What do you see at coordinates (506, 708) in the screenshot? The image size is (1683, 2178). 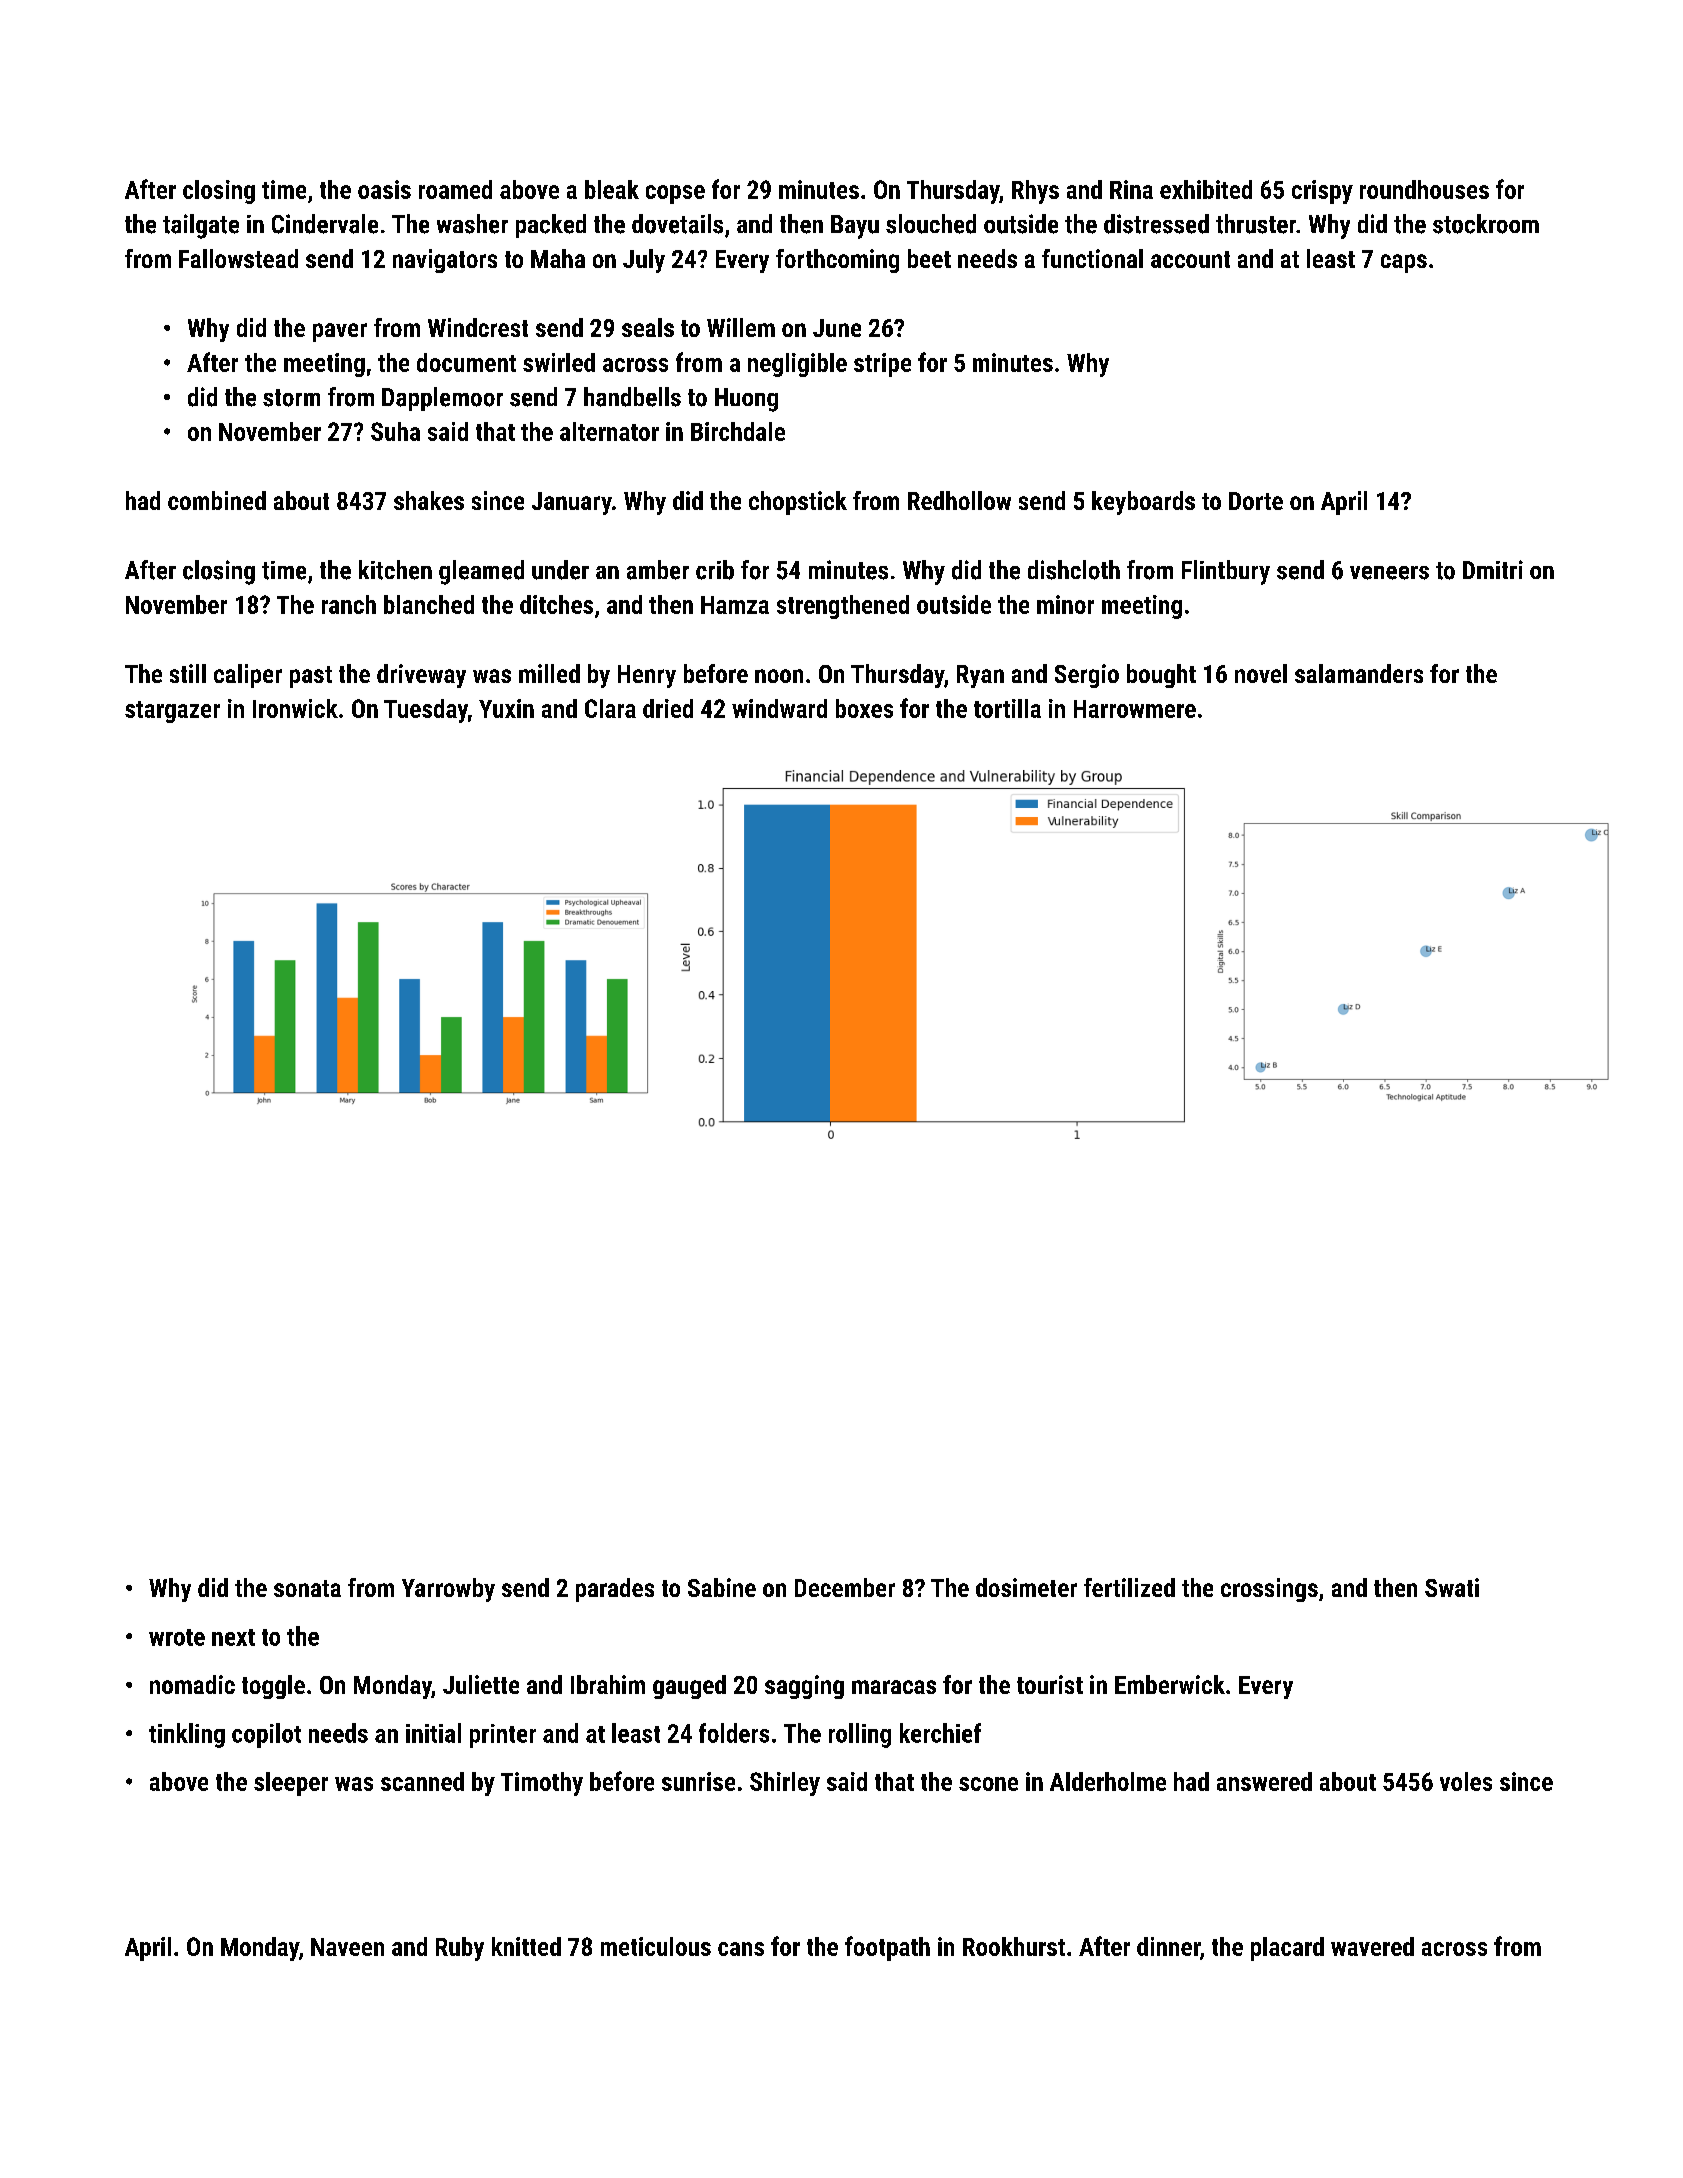 I see `Yuxin` at bounding box center [506, 708].
